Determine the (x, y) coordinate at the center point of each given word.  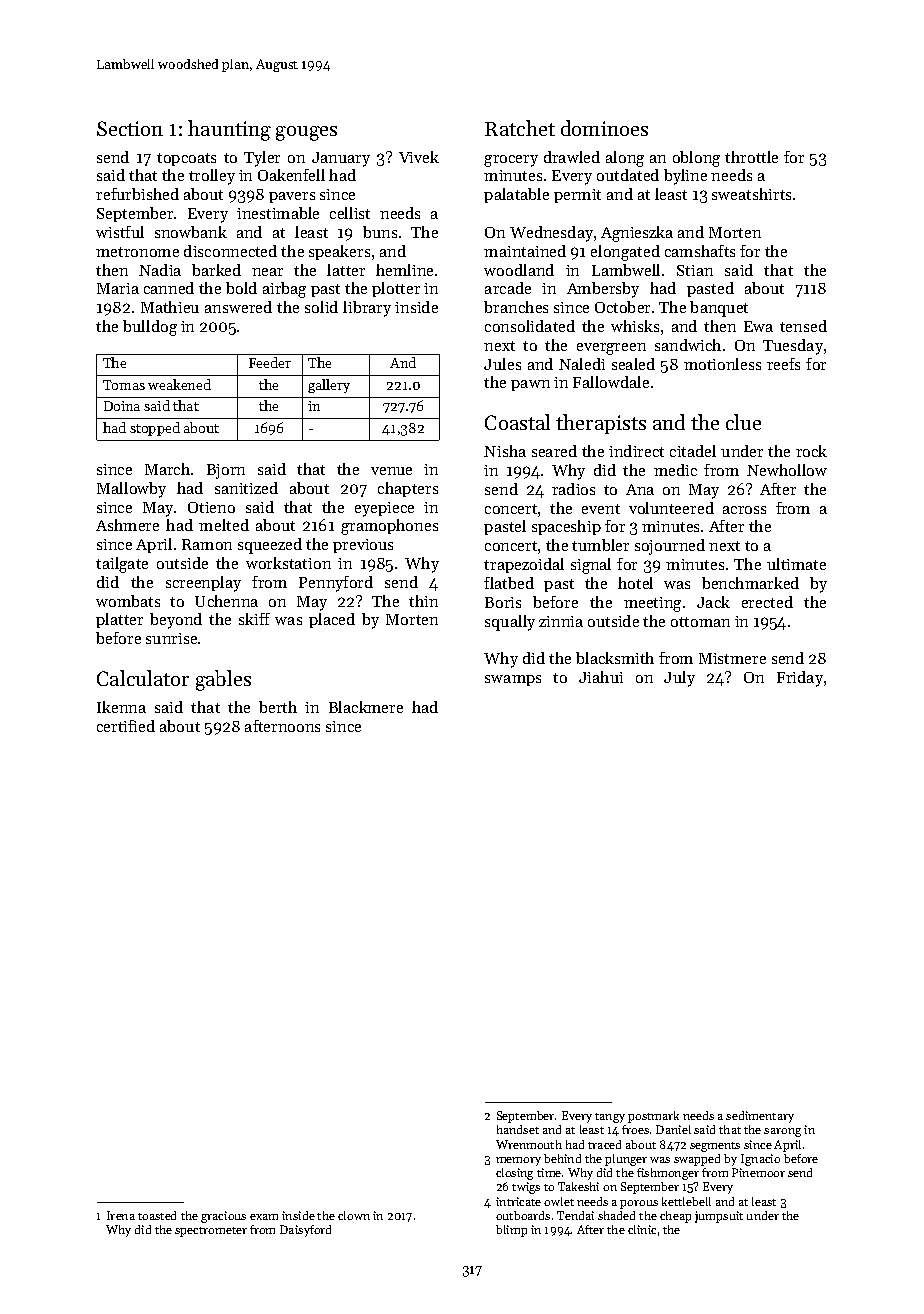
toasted (157, 1215)
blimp (511, 1231)
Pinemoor (758, 1172)
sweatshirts (751, 194)
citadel (693, 451)
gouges (306, 133)
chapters (408, 489)
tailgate (122, 565)
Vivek (419, 157)
